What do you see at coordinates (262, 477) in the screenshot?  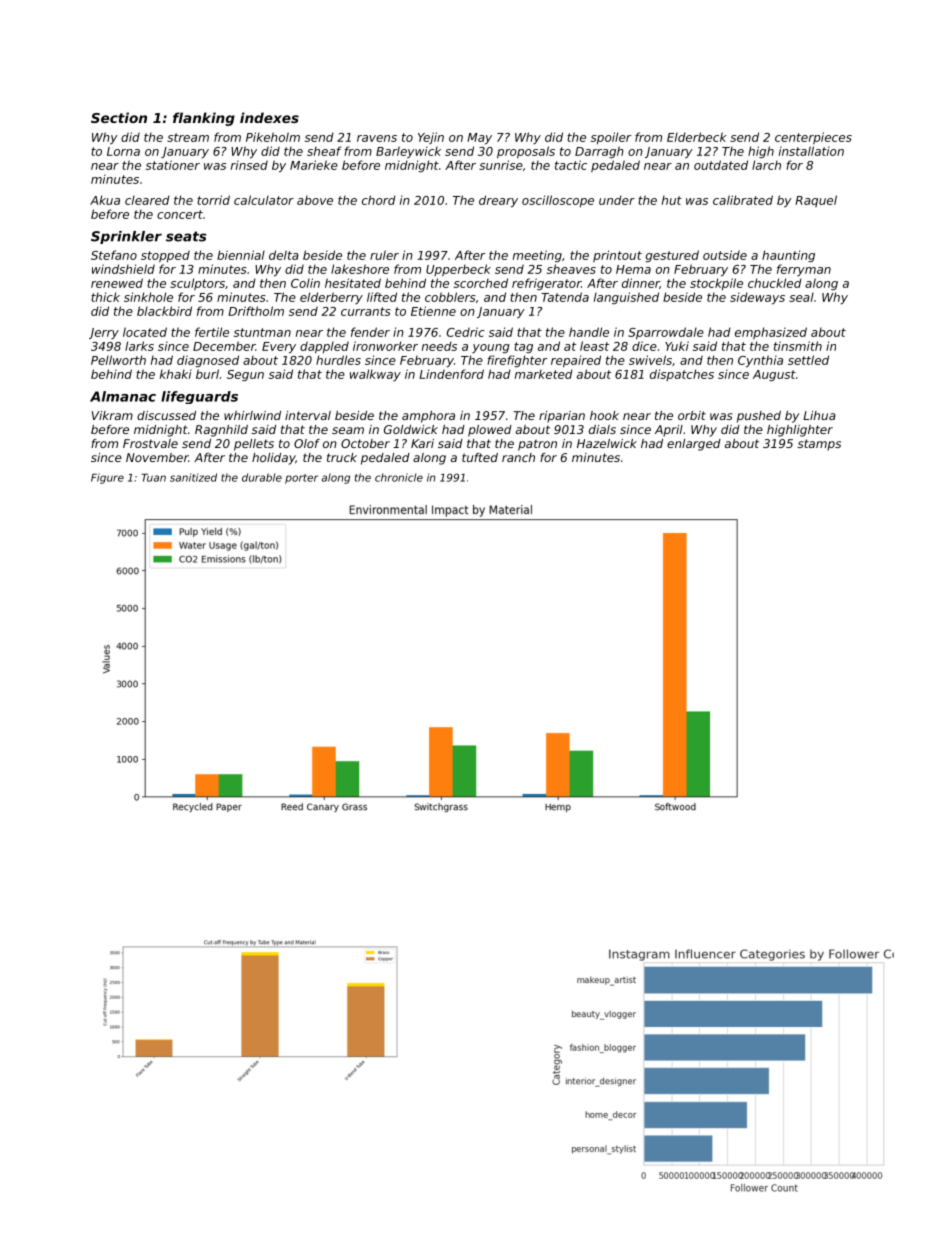 I see `durable` at bounding box center [262, 477].
